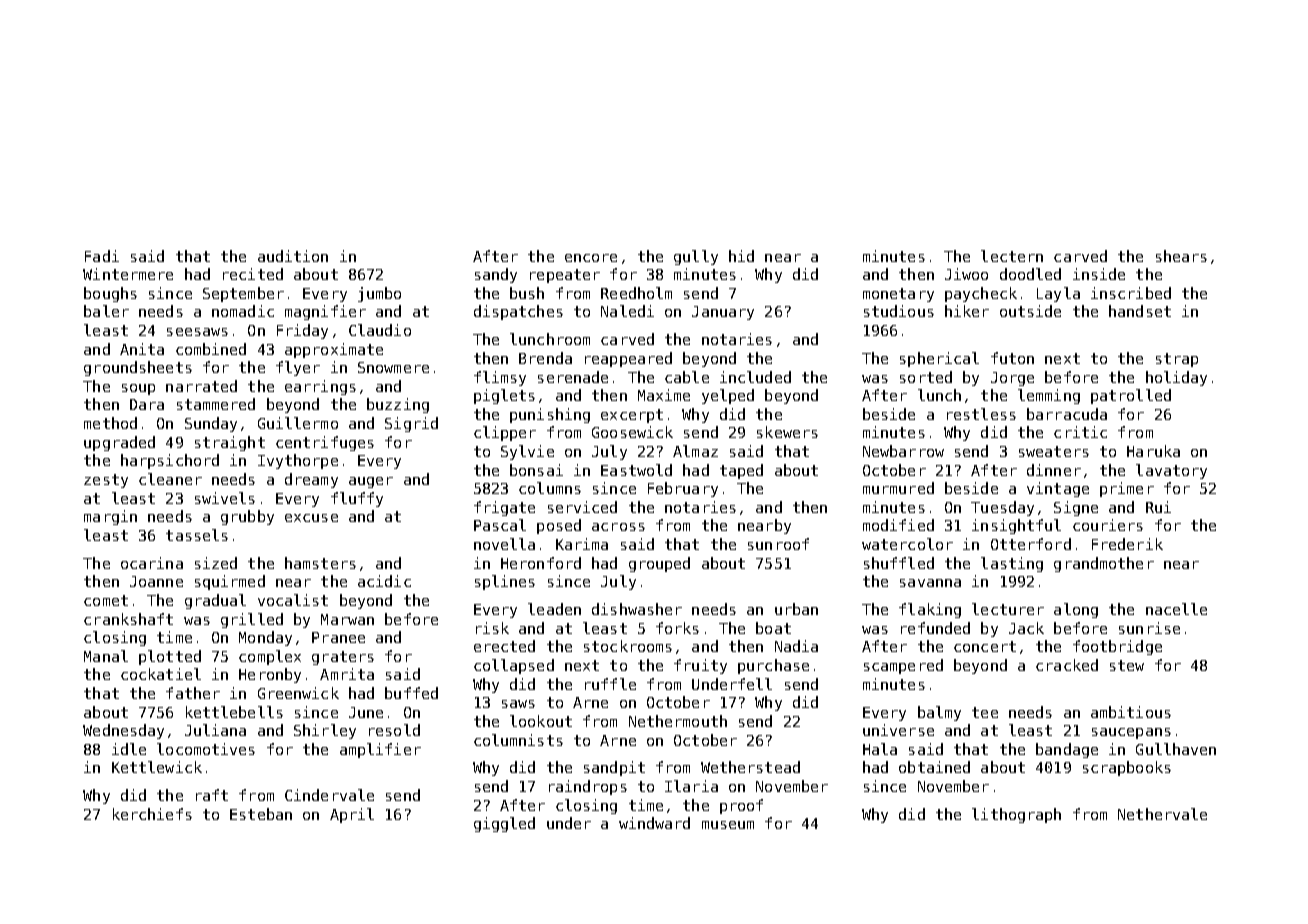 The height and width of the screenshot is (924, 1308). I want to click on Maxime, so click(664, 395).
